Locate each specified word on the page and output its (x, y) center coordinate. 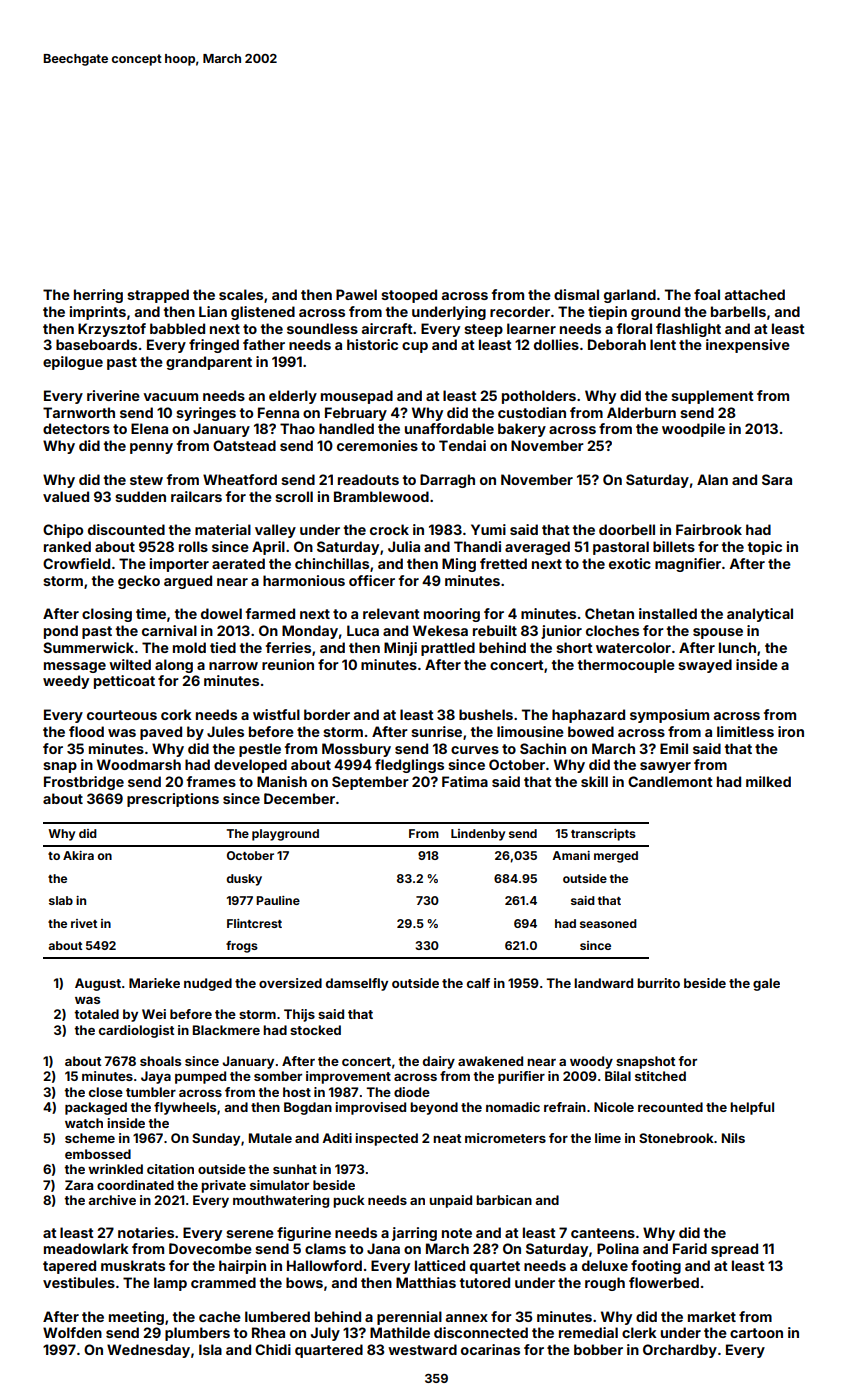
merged (616, 857)
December (299, 798)
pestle (260, 750)
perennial (409, 1318)
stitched (660, 1076)
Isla (210, 1349)
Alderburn (641, 412)
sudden (140, 496)
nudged (208, 984)
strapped (158, 296)
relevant (391, 613)
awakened (490, 1061)
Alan (712, 479)
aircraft (387, 328)
